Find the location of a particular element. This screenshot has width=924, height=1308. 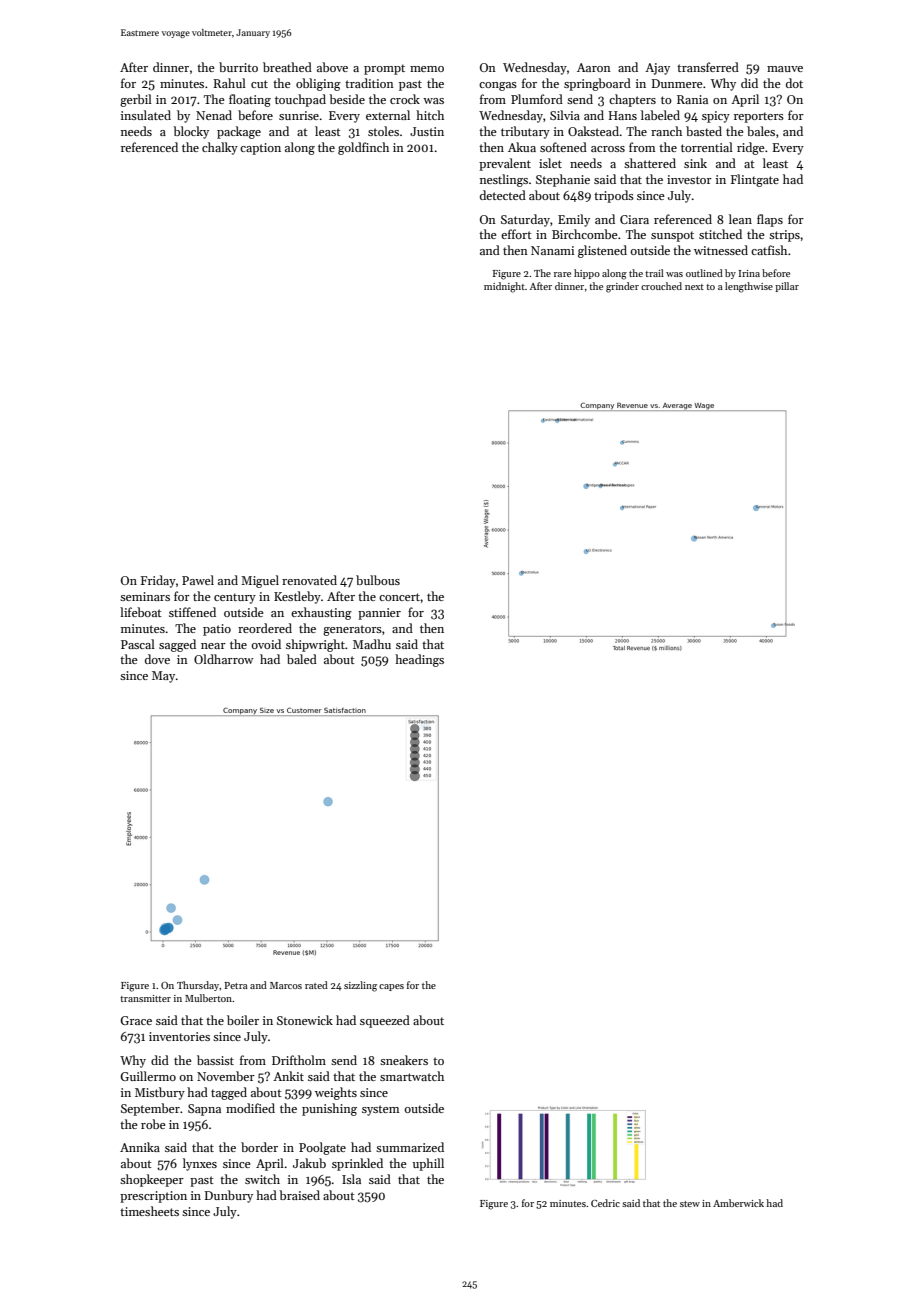

Petra is located at coordinates (236, 985).
